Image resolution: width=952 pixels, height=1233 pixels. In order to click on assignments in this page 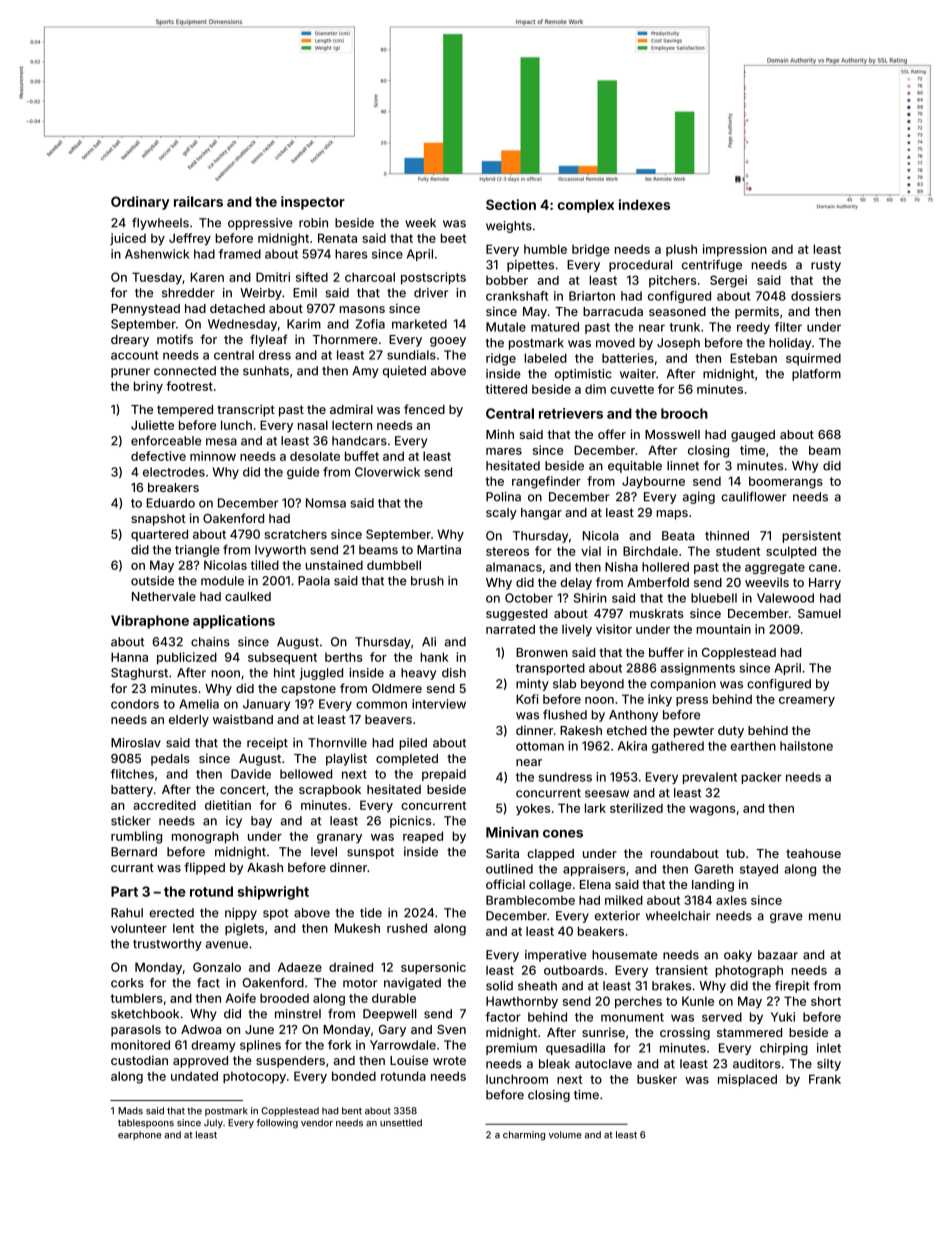, I will do `click(698, 669)`.
